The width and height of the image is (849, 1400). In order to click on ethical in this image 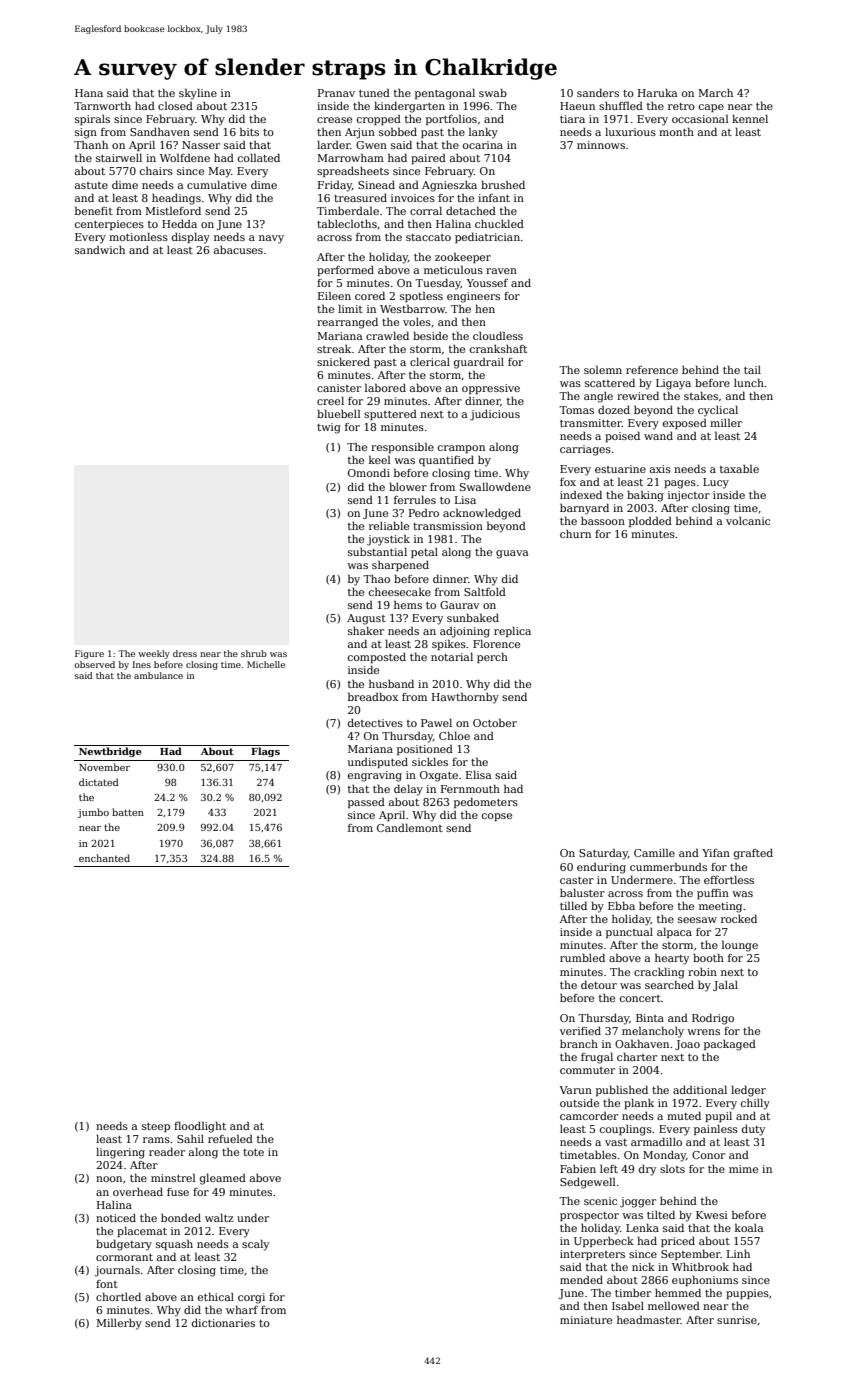, I will do `click(216, 1296)`.
